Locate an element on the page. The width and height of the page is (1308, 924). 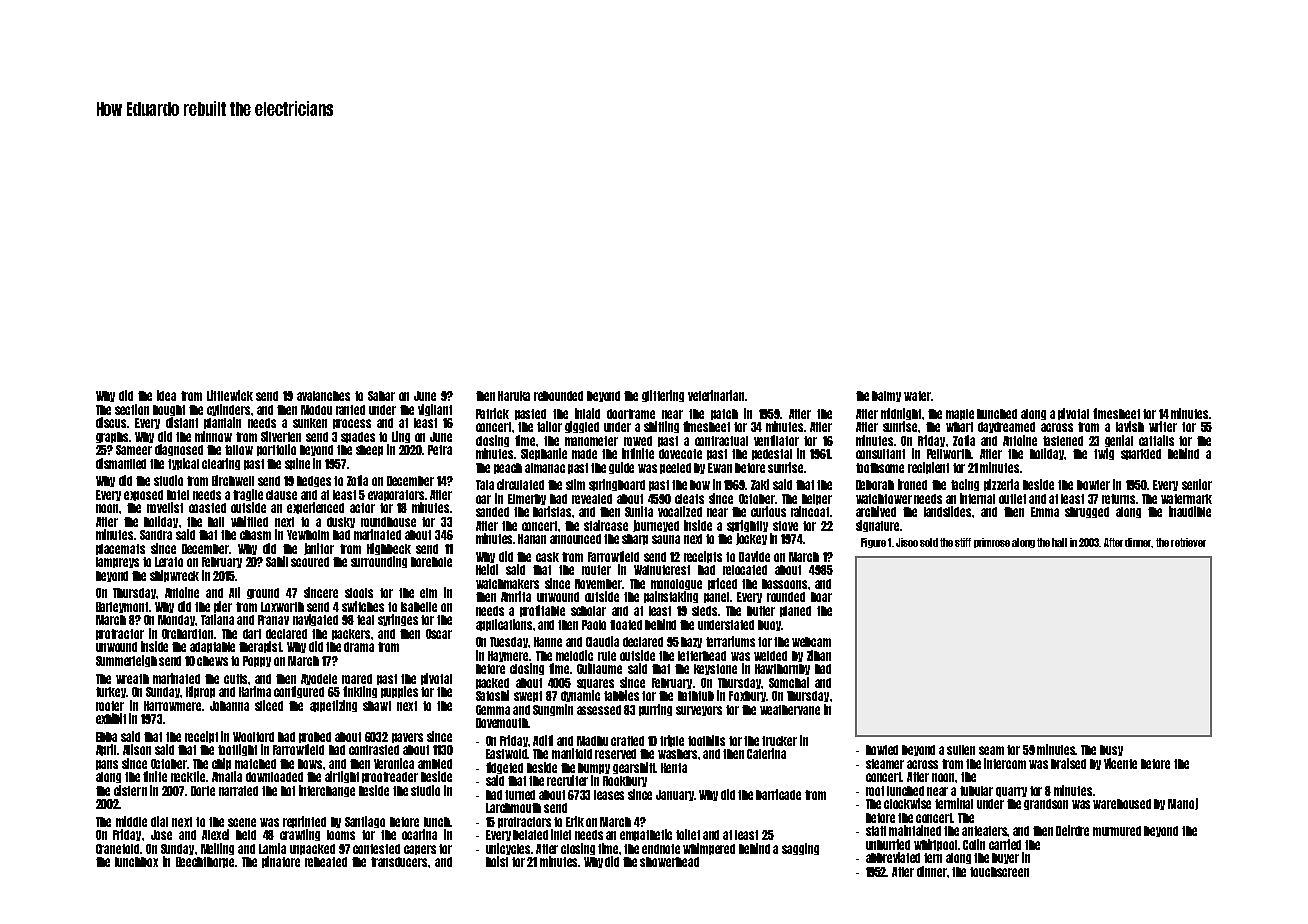
cylinders is located at coordinates (228, 410).
